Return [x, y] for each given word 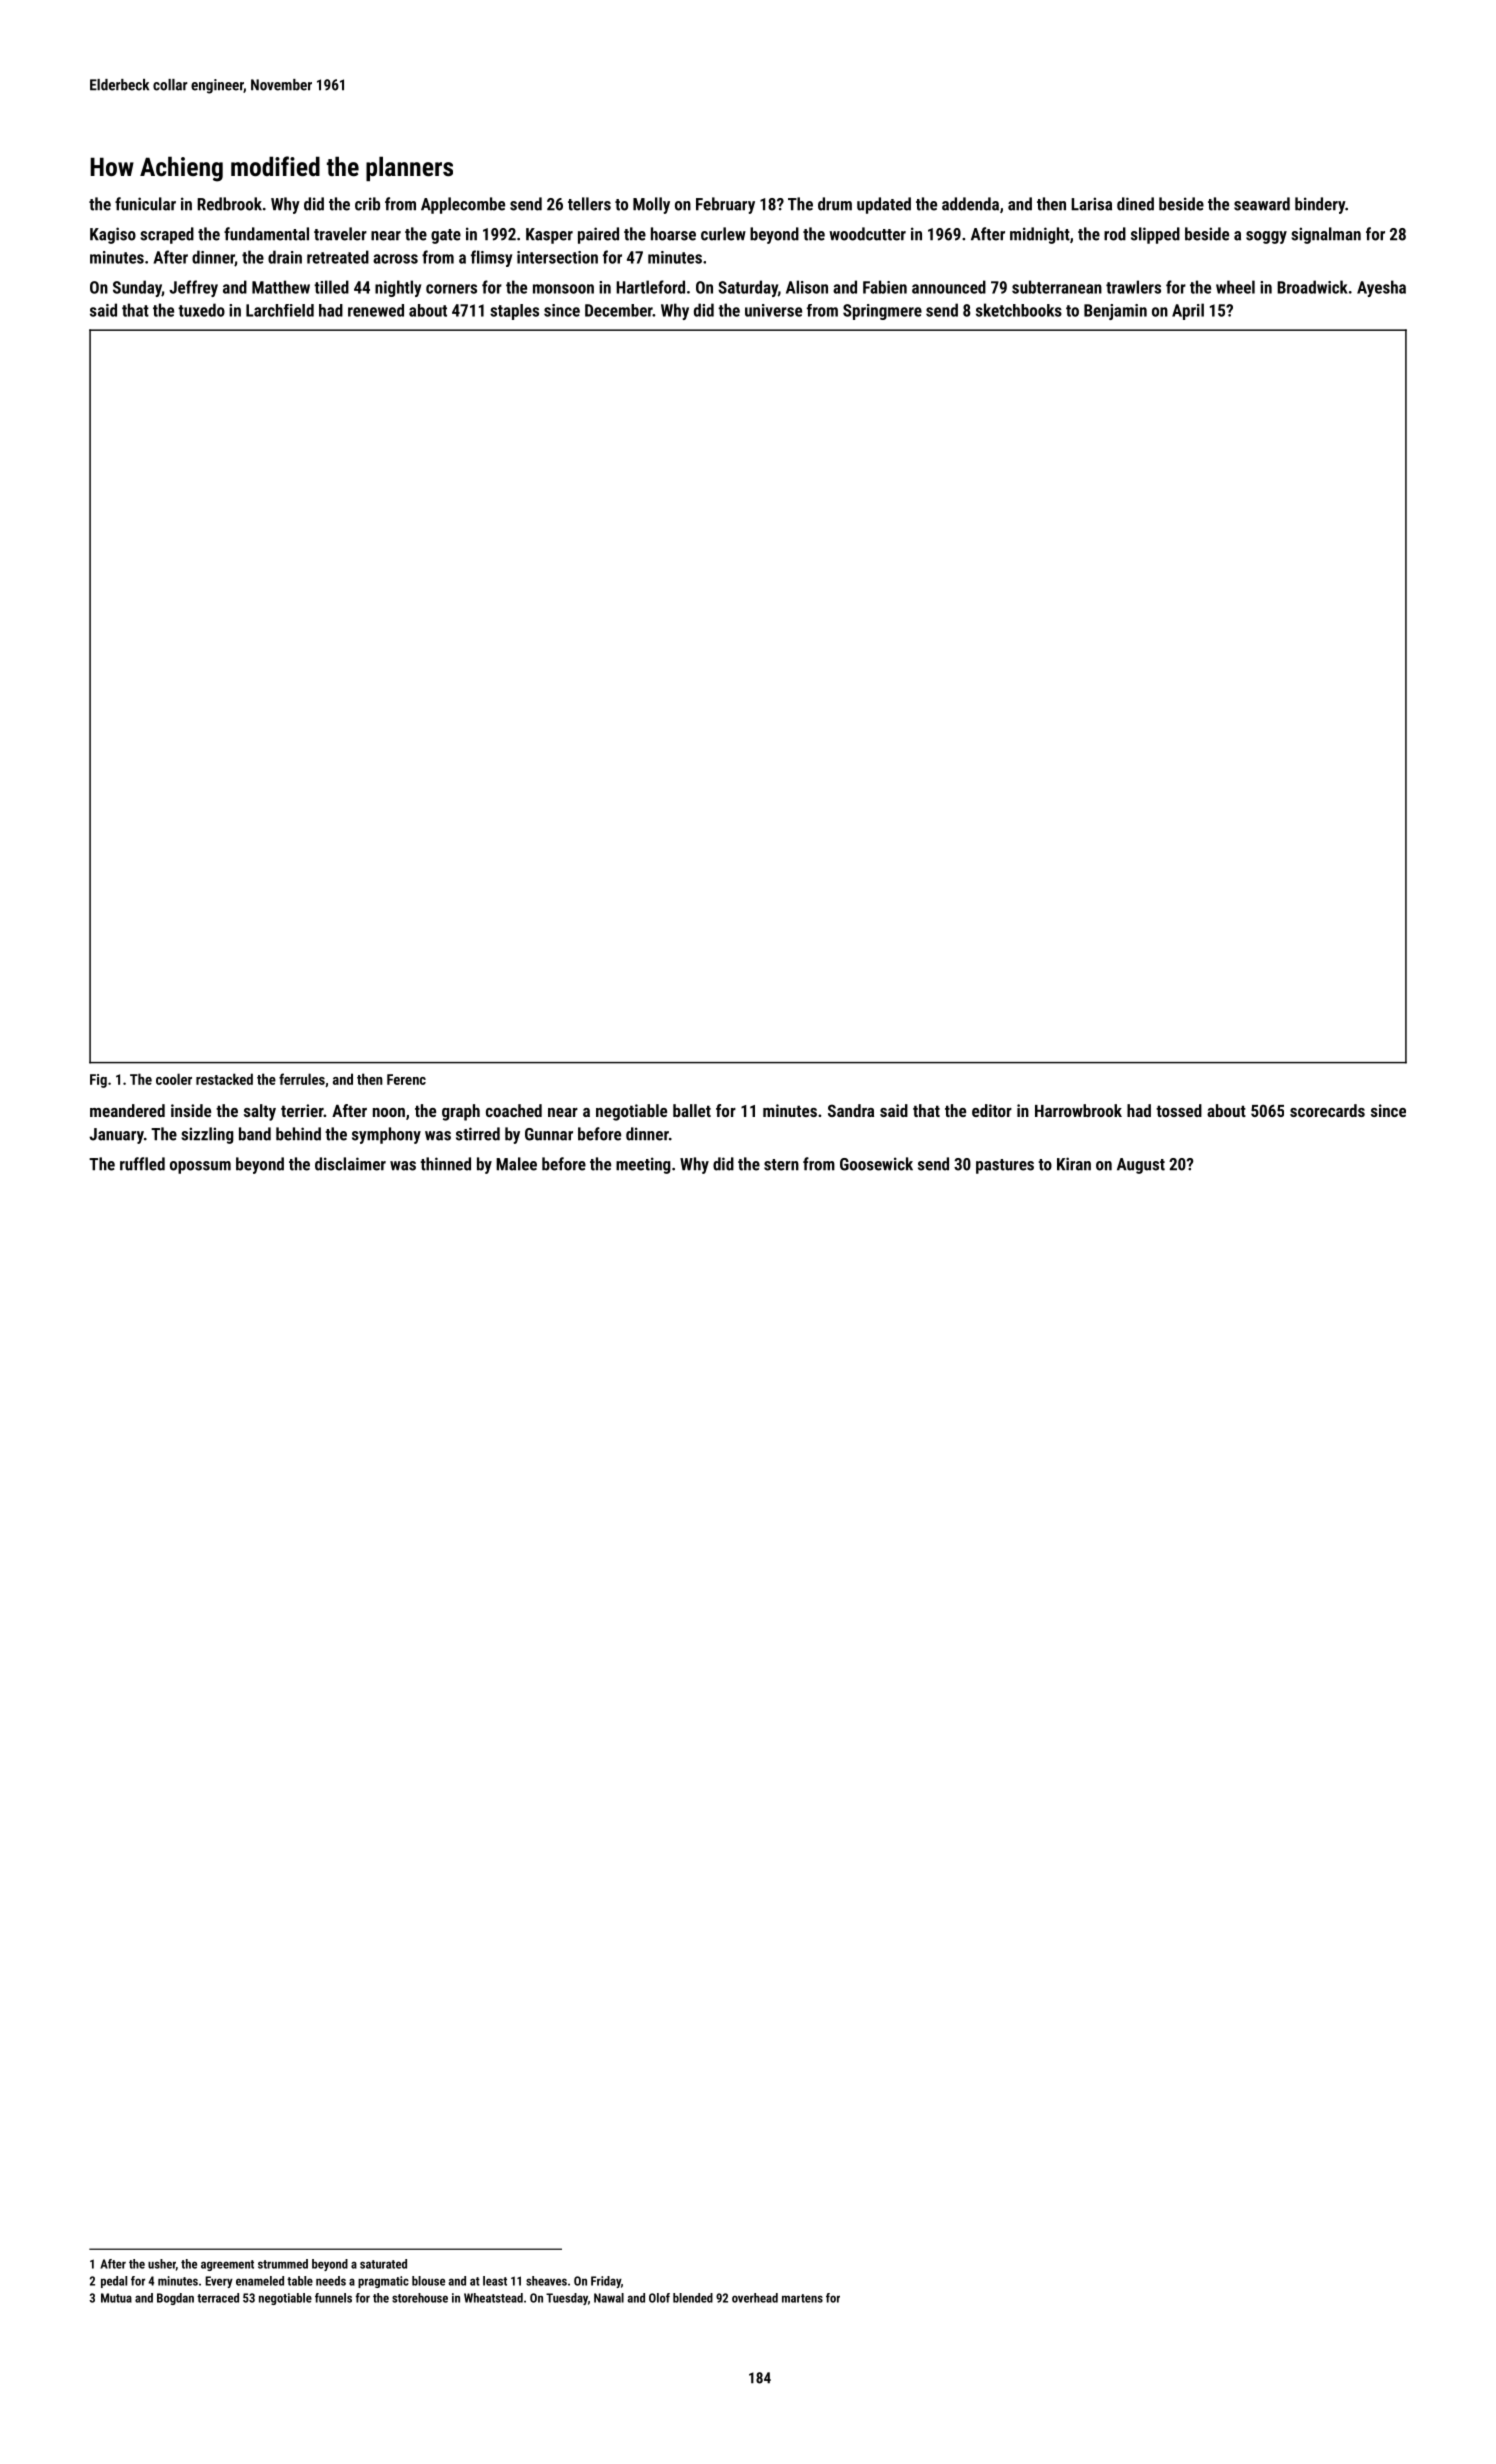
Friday [606, 2282]
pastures [1005, 1166]
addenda [970, 204]
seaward [1262, 204]
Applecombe [463, 205]
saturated [383, 2264]
